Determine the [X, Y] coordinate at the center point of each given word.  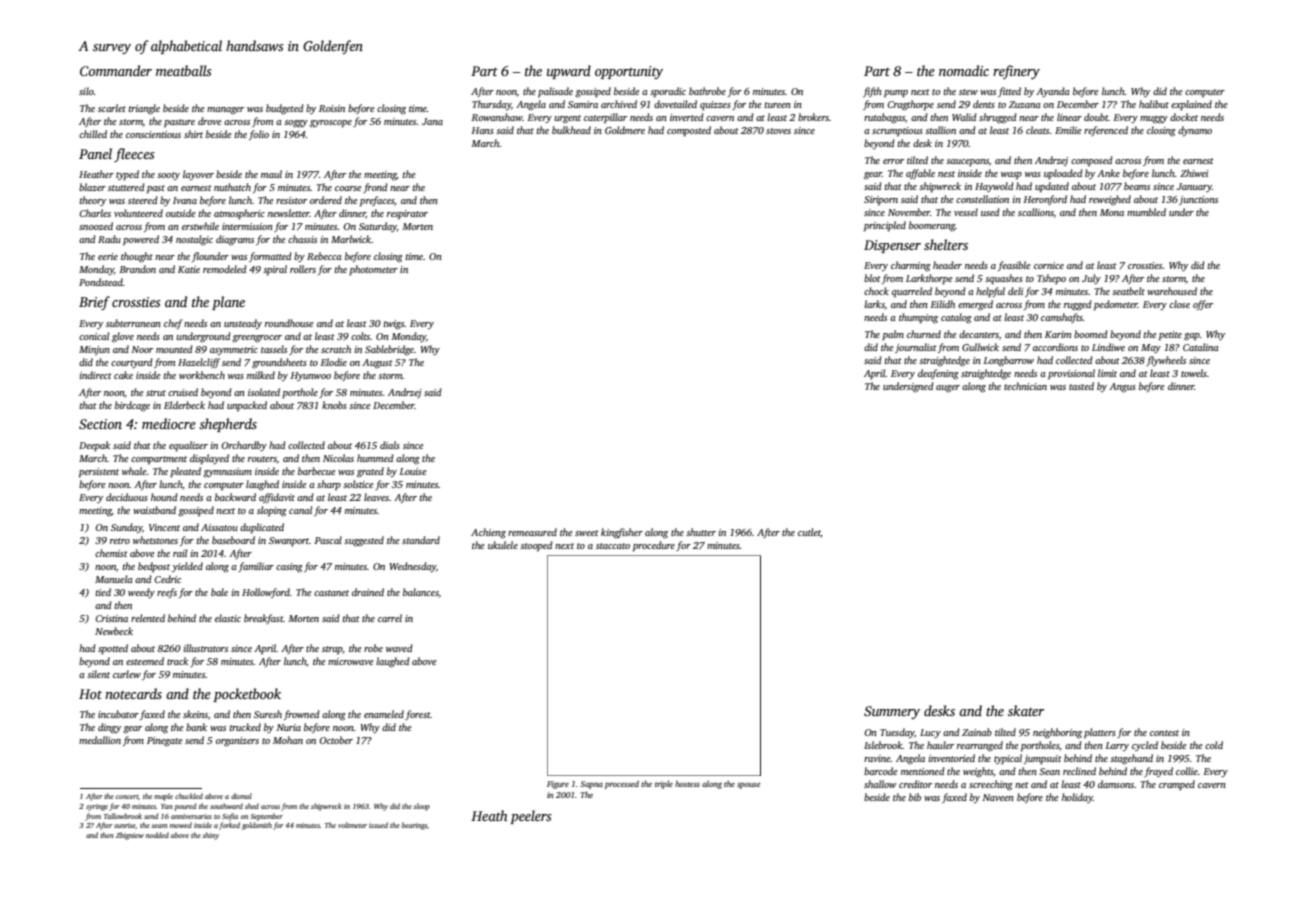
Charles [95, 213]
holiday [1077, 798]
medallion [100, 740]
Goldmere [625, 130]
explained [1191, 105]
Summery [892, 712]
